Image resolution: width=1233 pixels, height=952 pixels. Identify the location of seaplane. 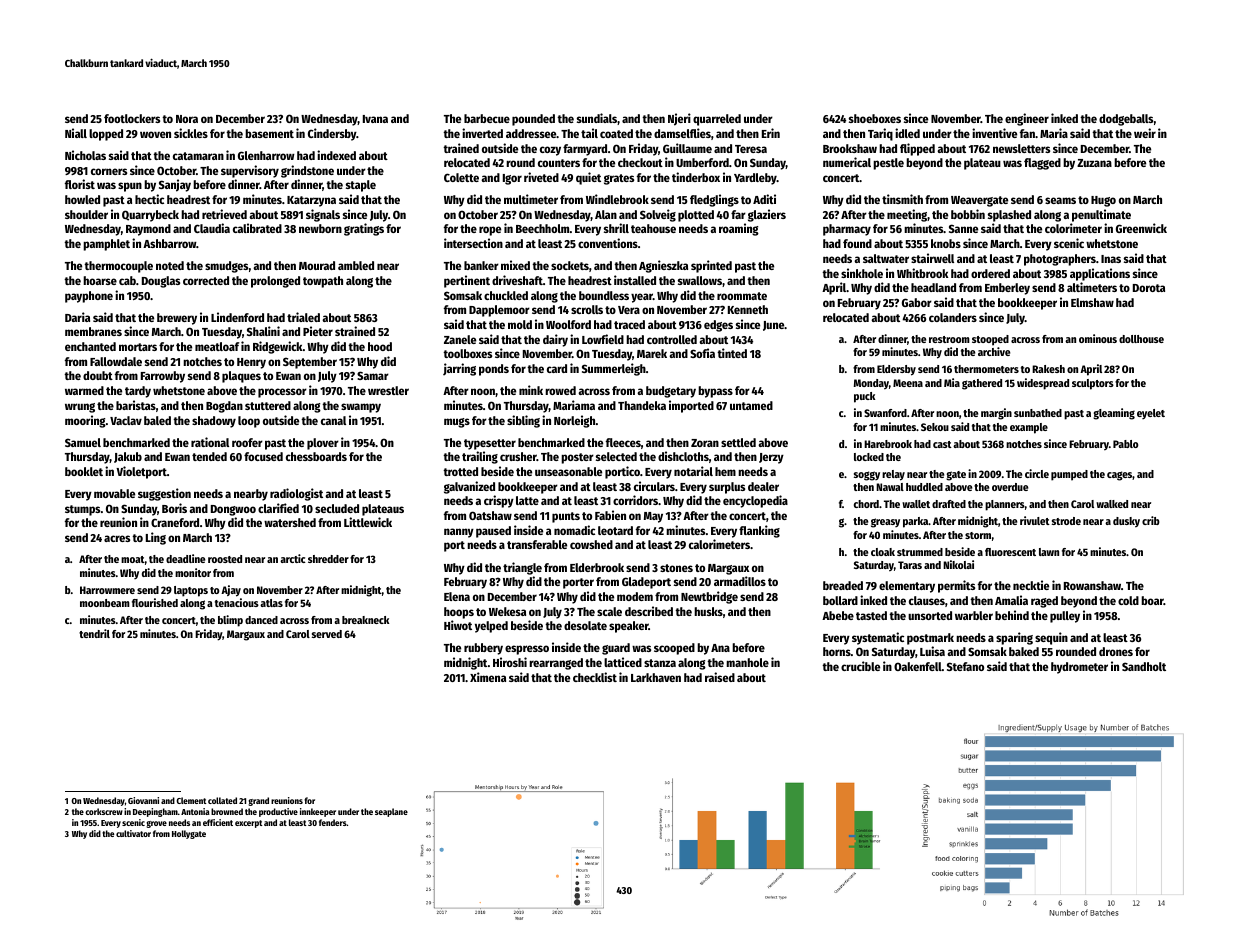
(391, 812).
